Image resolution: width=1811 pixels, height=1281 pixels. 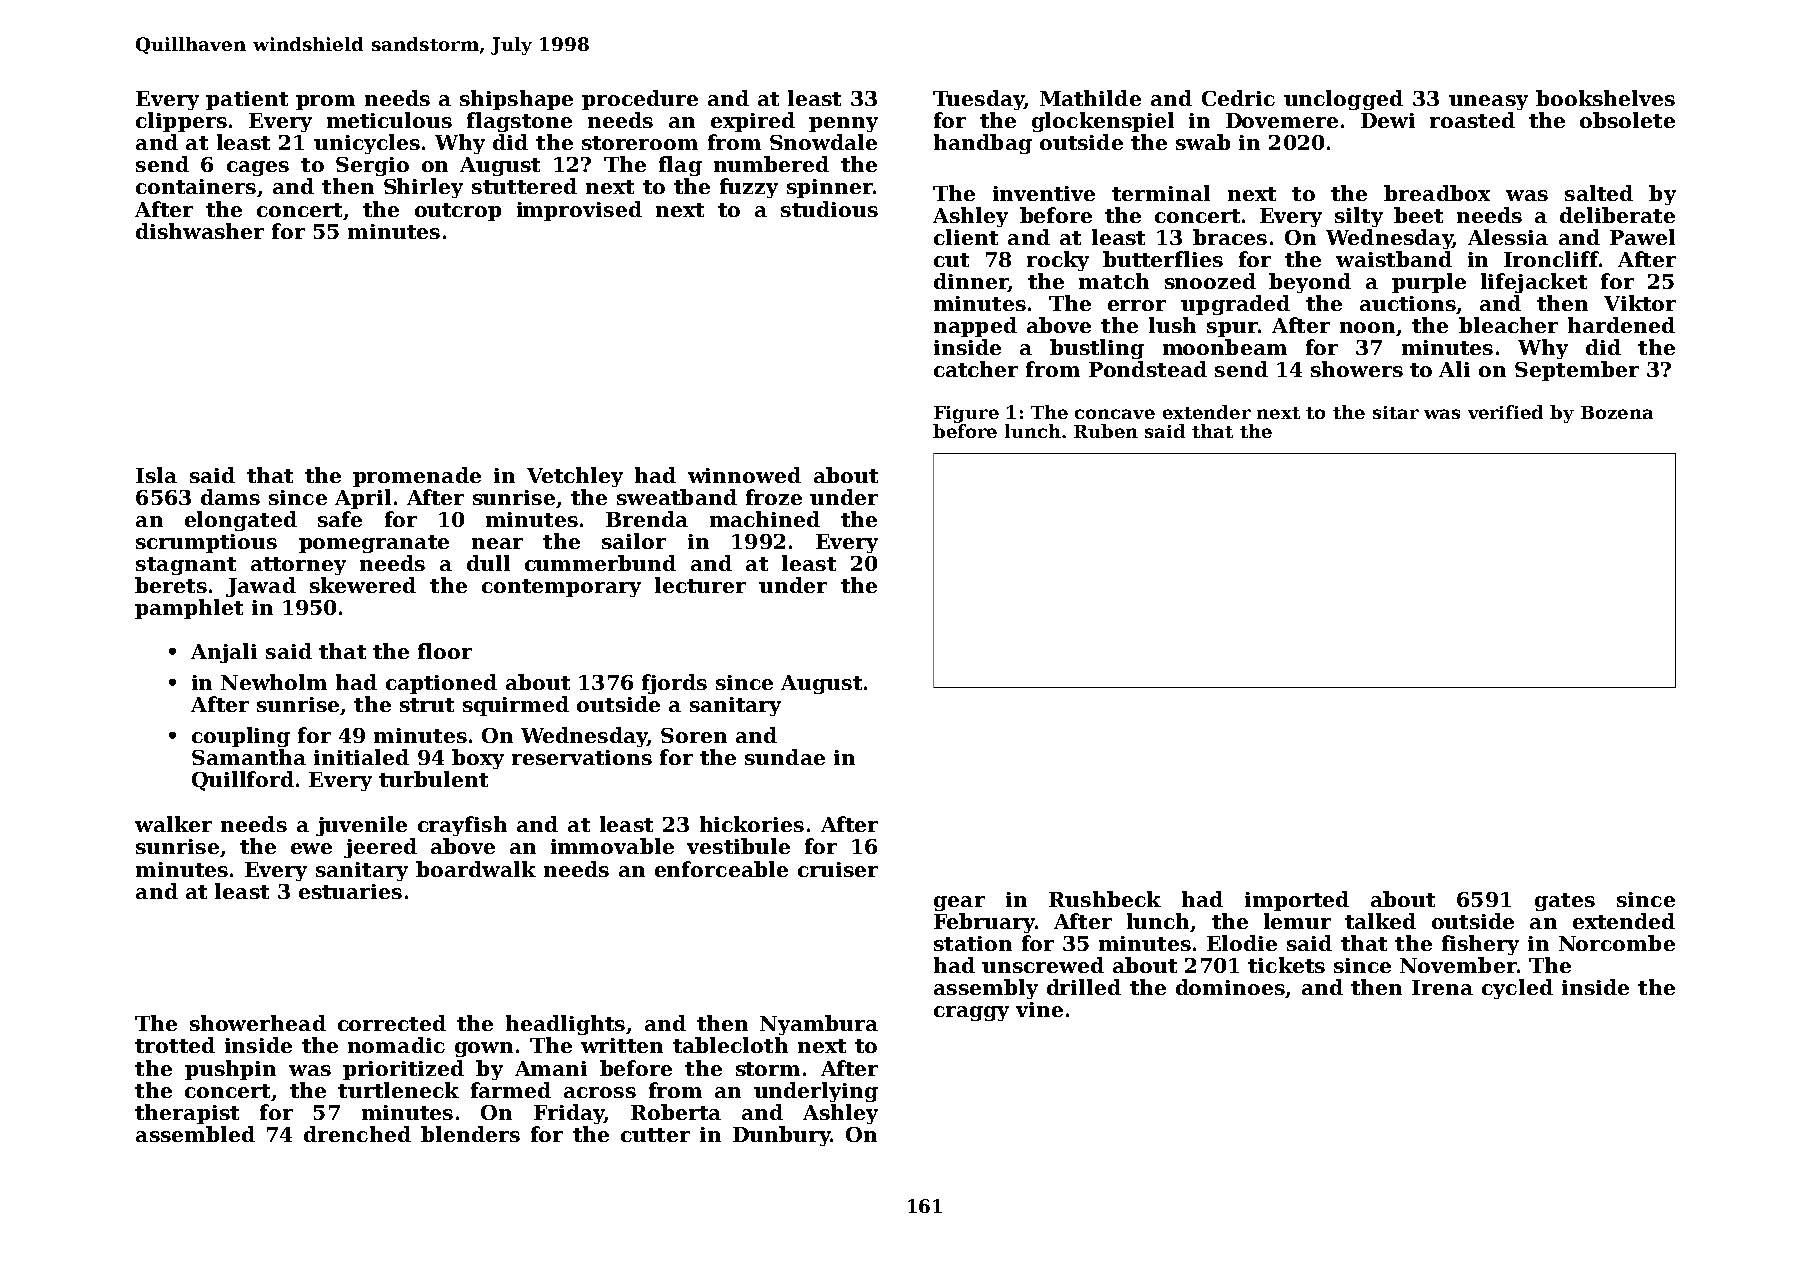 I want to click on gear, so click(x=959, y=903).
